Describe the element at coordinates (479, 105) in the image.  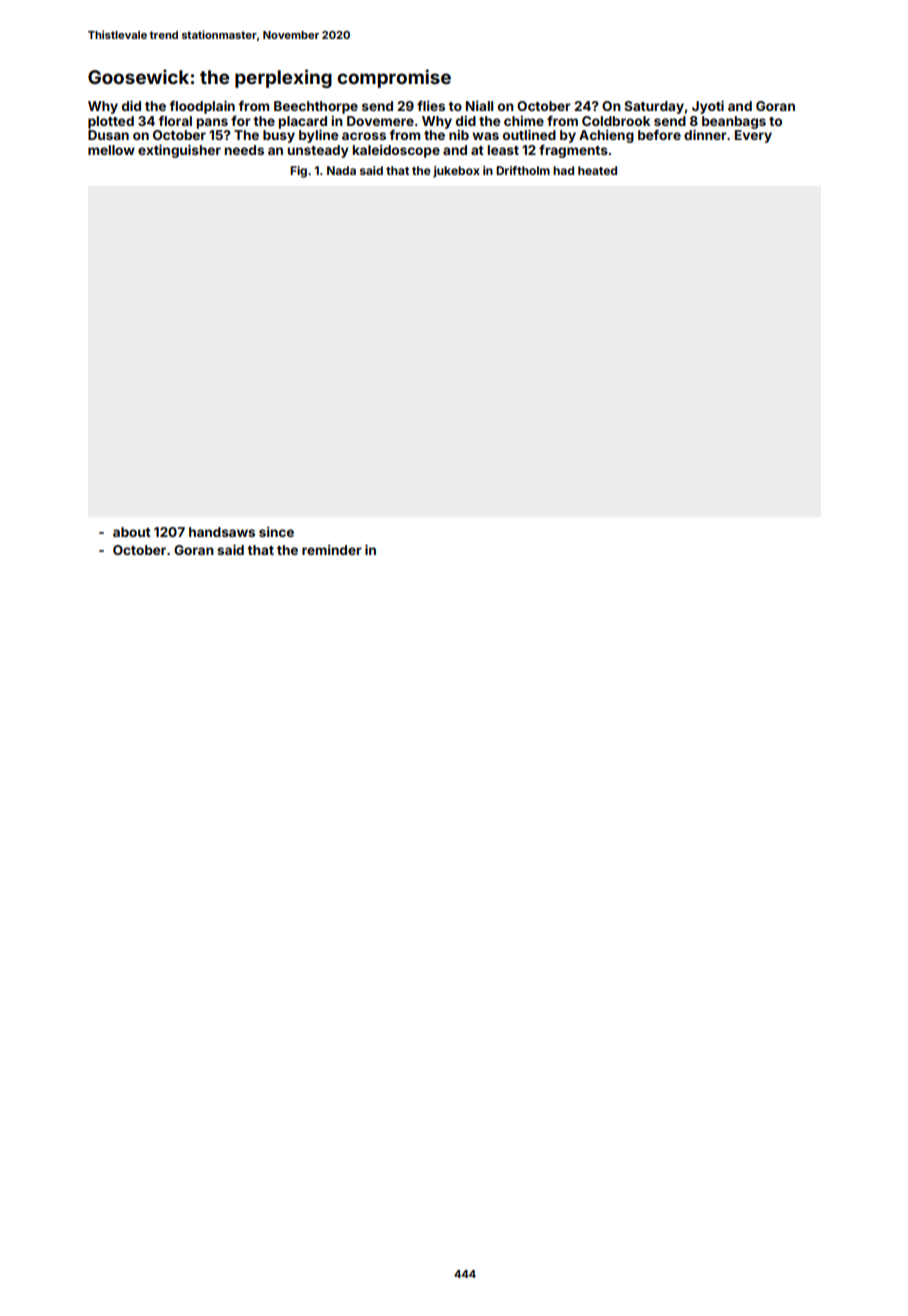
I see `Niall` at that location.
